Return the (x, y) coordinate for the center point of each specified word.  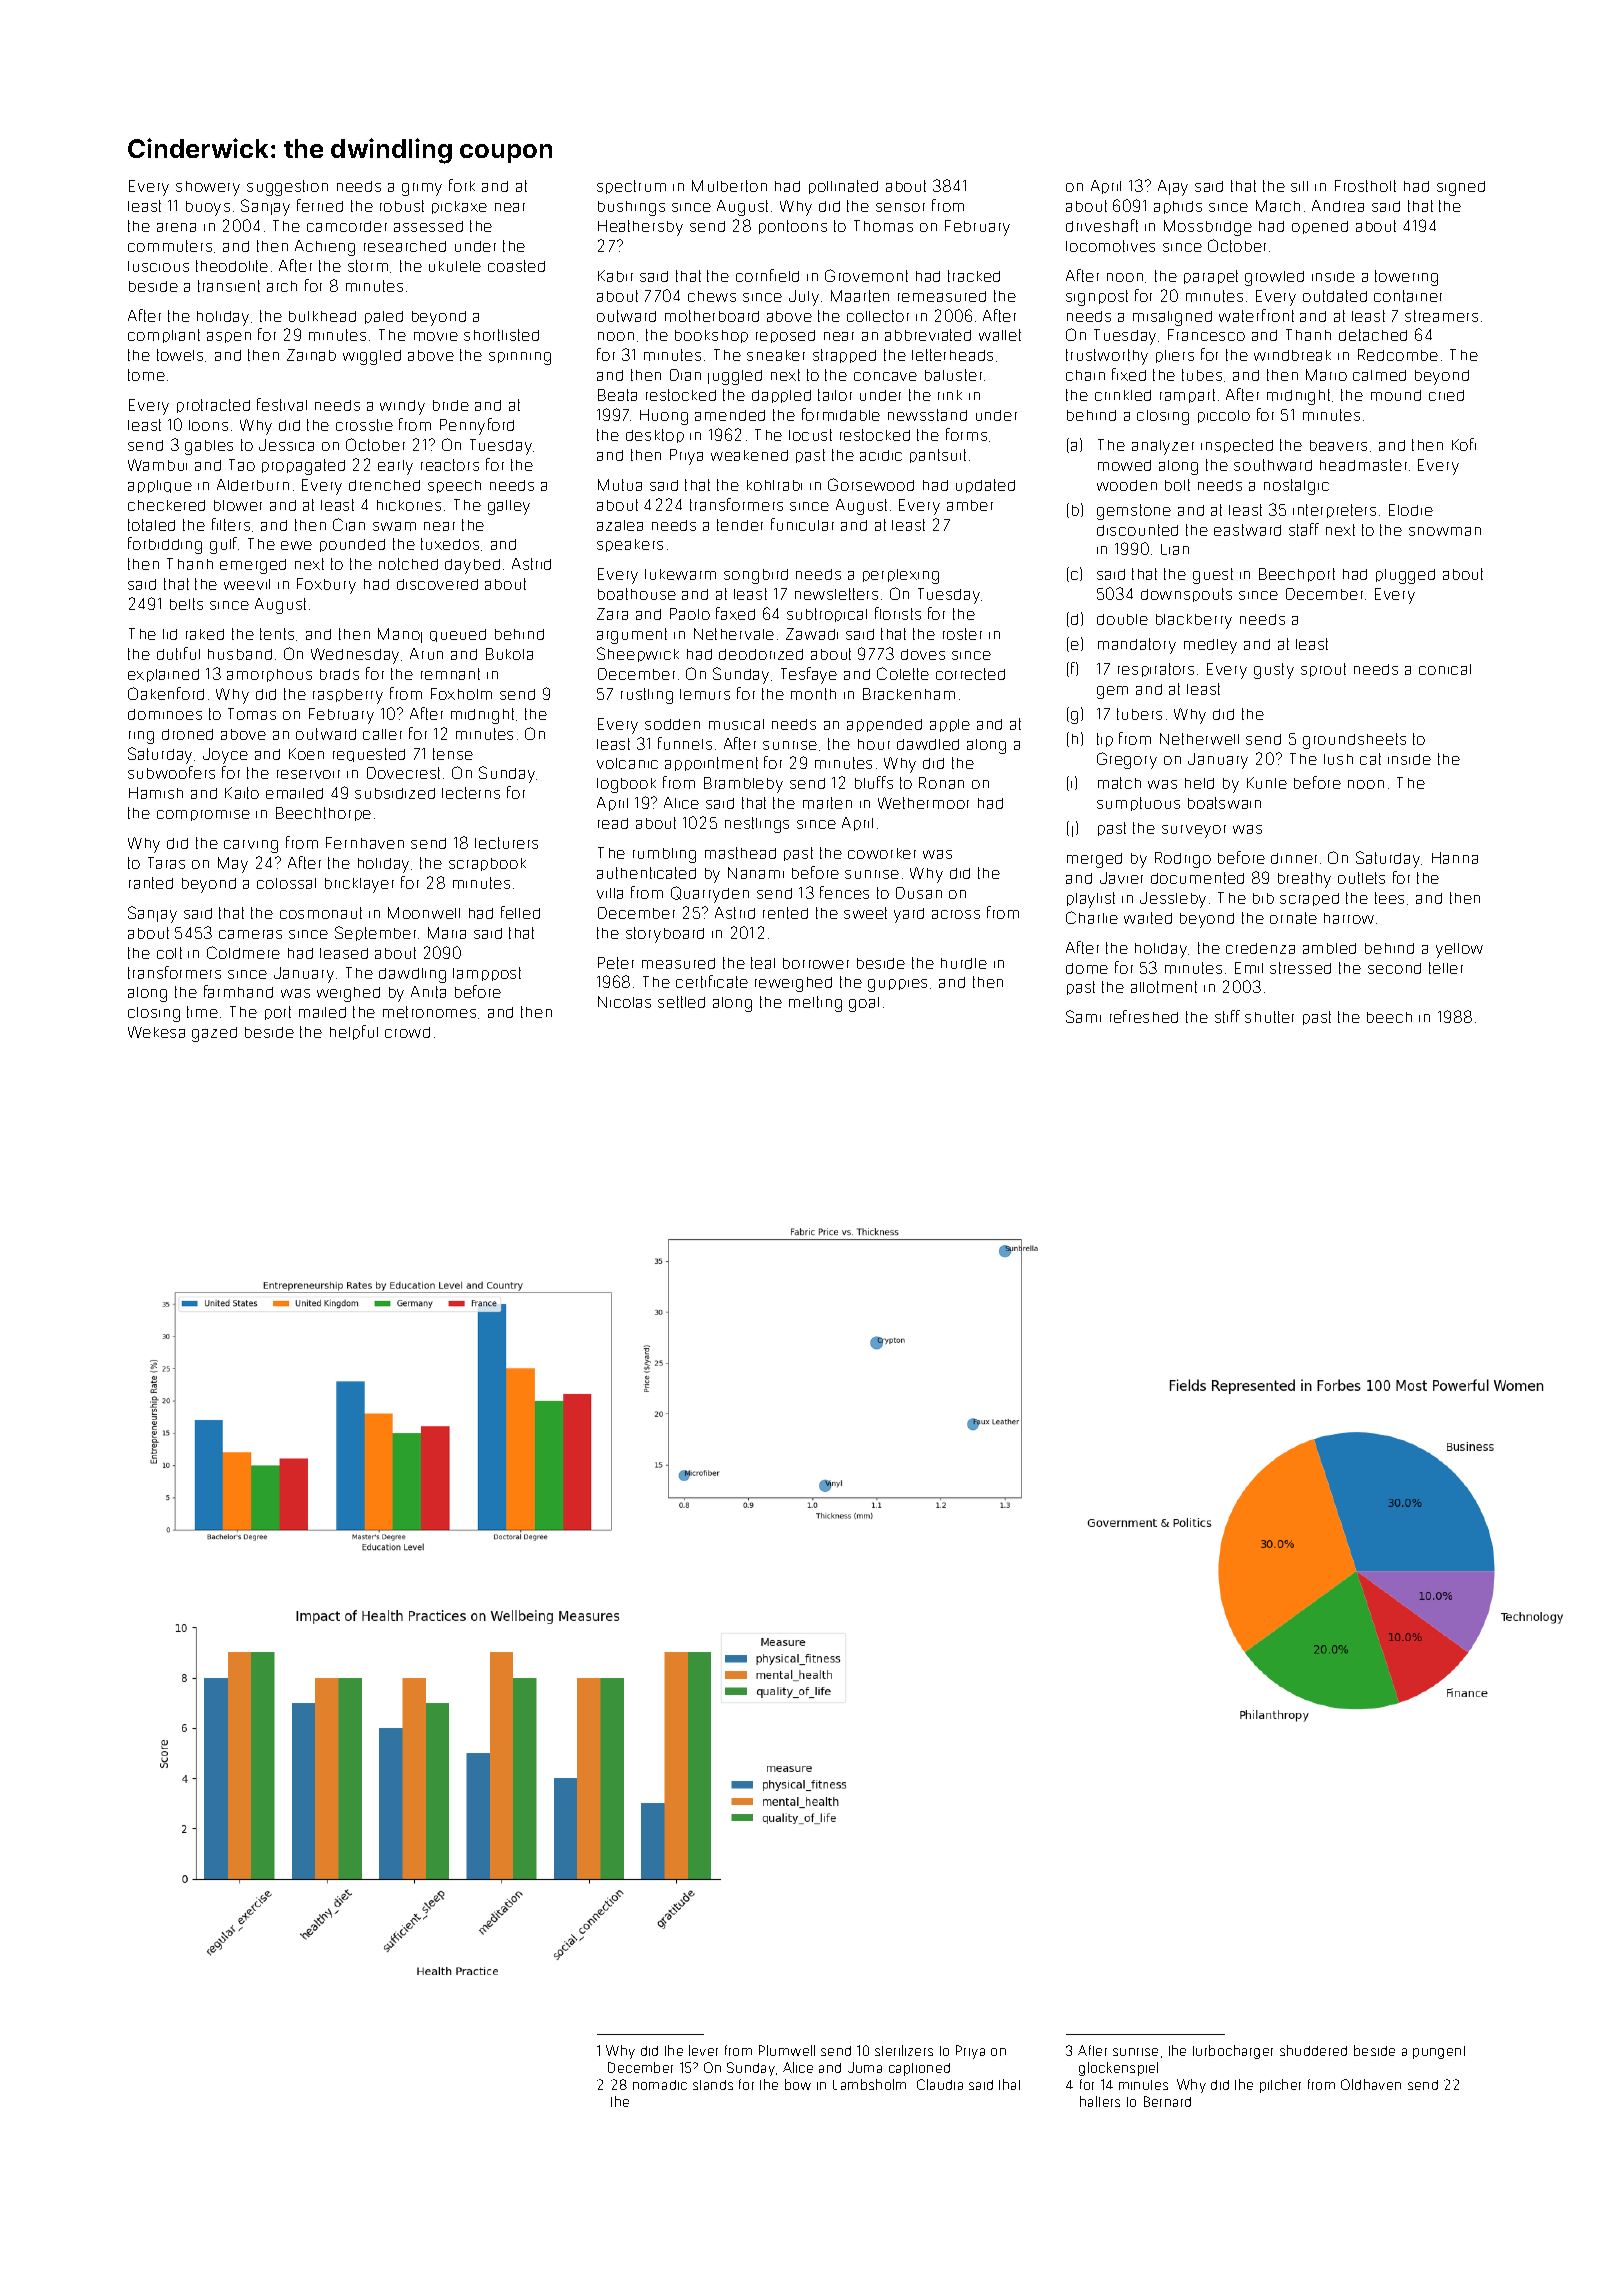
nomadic (660, 2085)
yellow (1459, 950)
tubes (1202, 375)
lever (703, 2050)
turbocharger (1233, 2052)
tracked (974, 276)
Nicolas (624, 1002)
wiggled (372, 357)
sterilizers (904, 2050)
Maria (447, 933)
